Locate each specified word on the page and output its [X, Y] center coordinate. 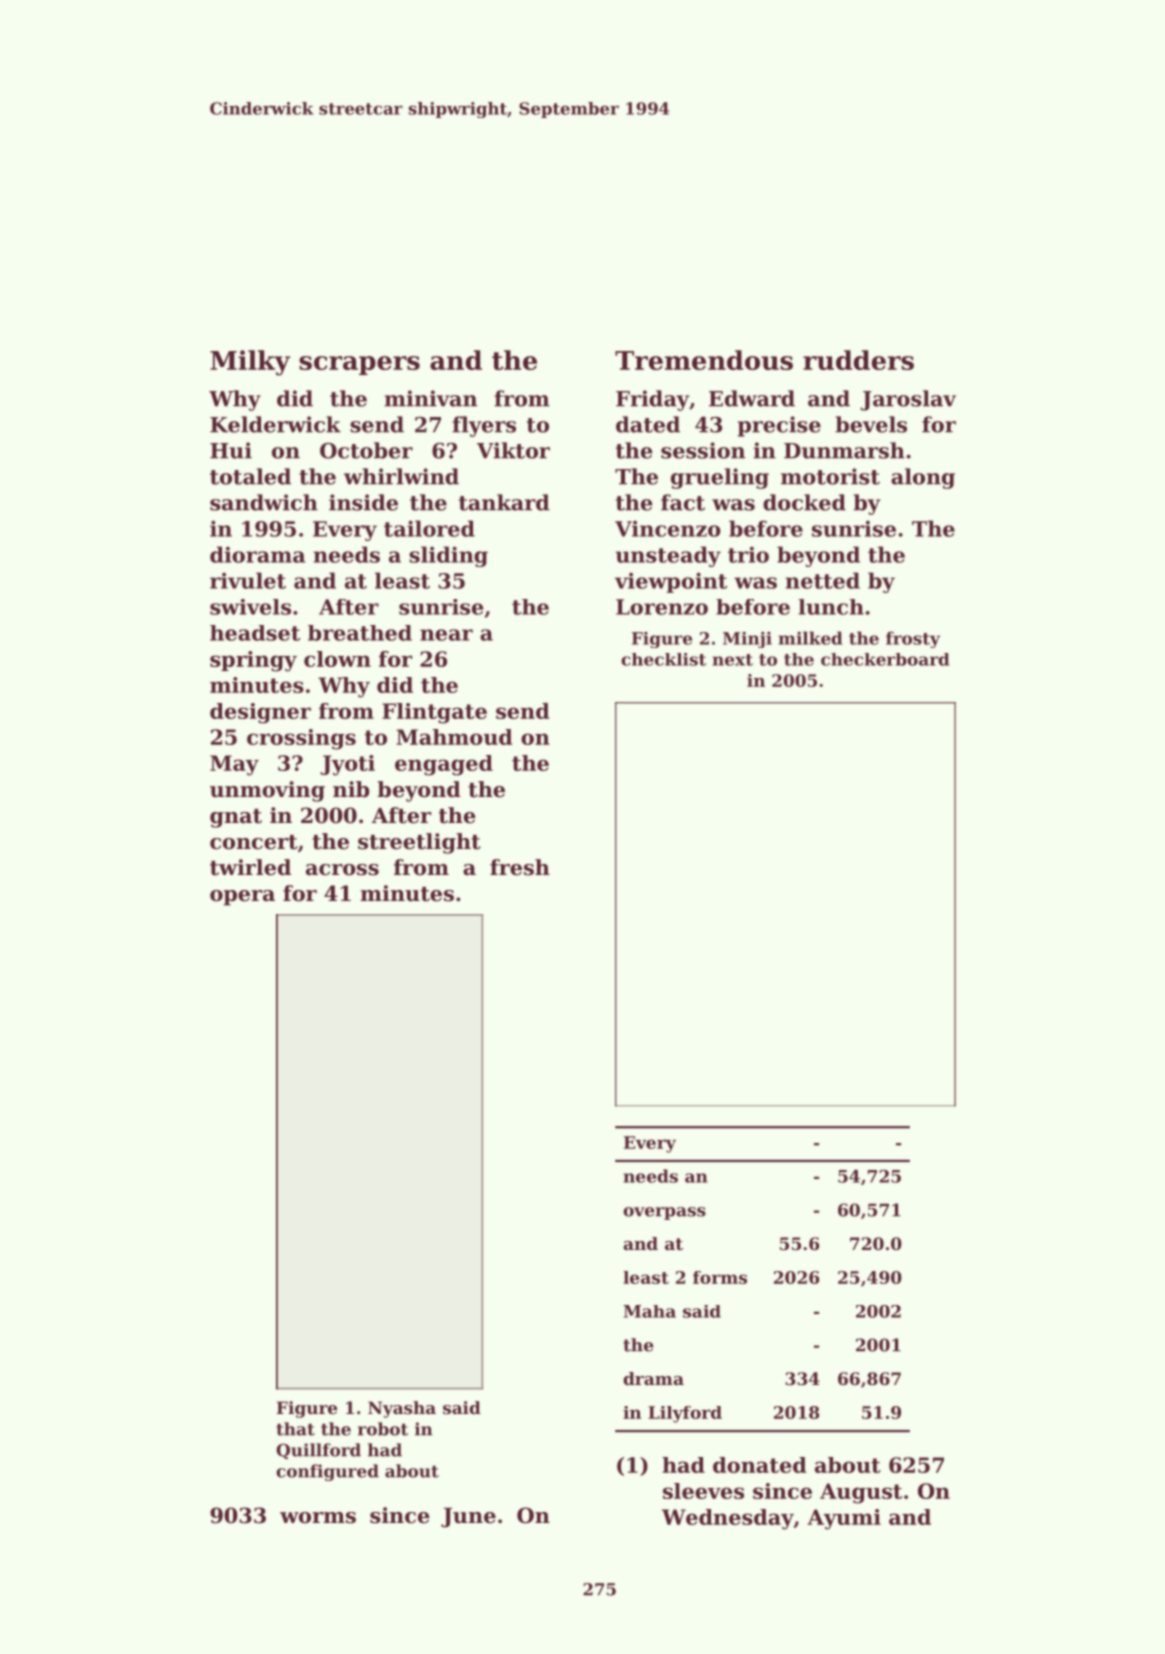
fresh [520, 867]
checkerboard [885, 659]
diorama [257, 554]
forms [720, 1277]
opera [242, 898]
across [342, 870]
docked [804, 502]
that [295, 1429]
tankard [504, 502]
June [468, 1518]
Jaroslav [908, 400]
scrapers [359, 365]
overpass [664, 1213]
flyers [484, 426]
